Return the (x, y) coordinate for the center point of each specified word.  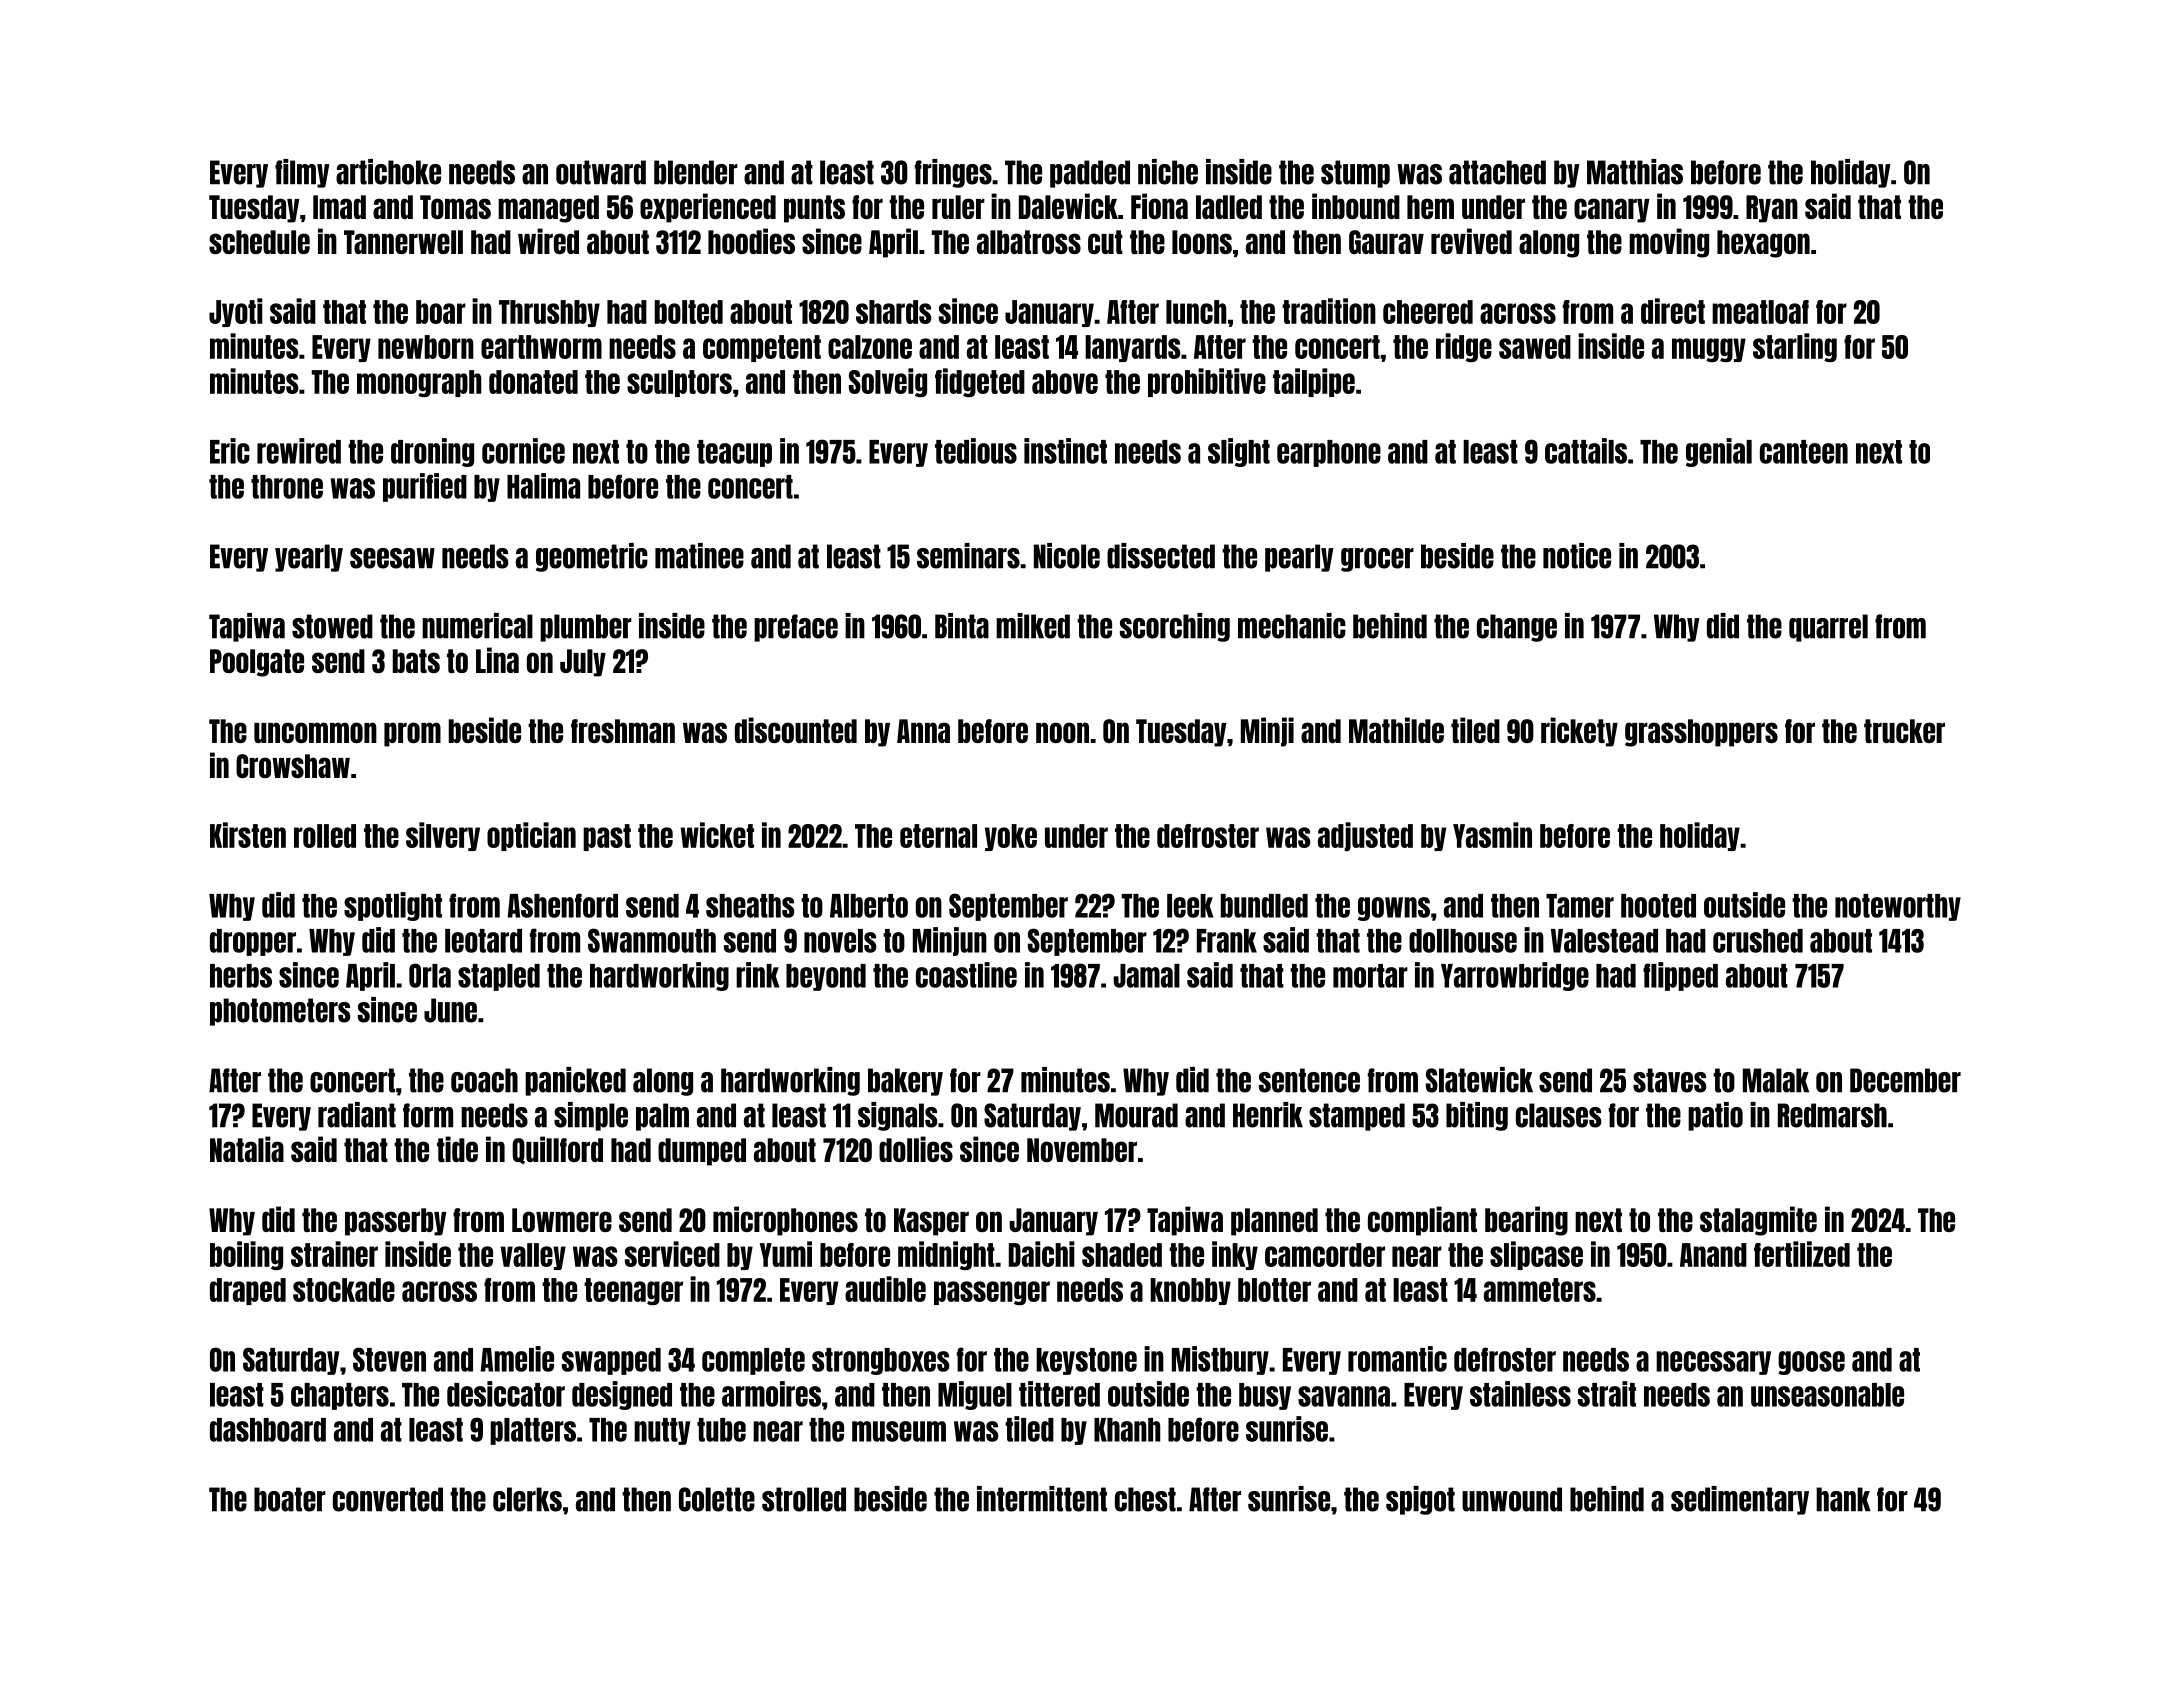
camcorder (1325, 1255)
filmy (302, 173)
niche (1168, 172)
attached (1497, 172)
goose (1811, 1363)
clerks (527, 1499)
